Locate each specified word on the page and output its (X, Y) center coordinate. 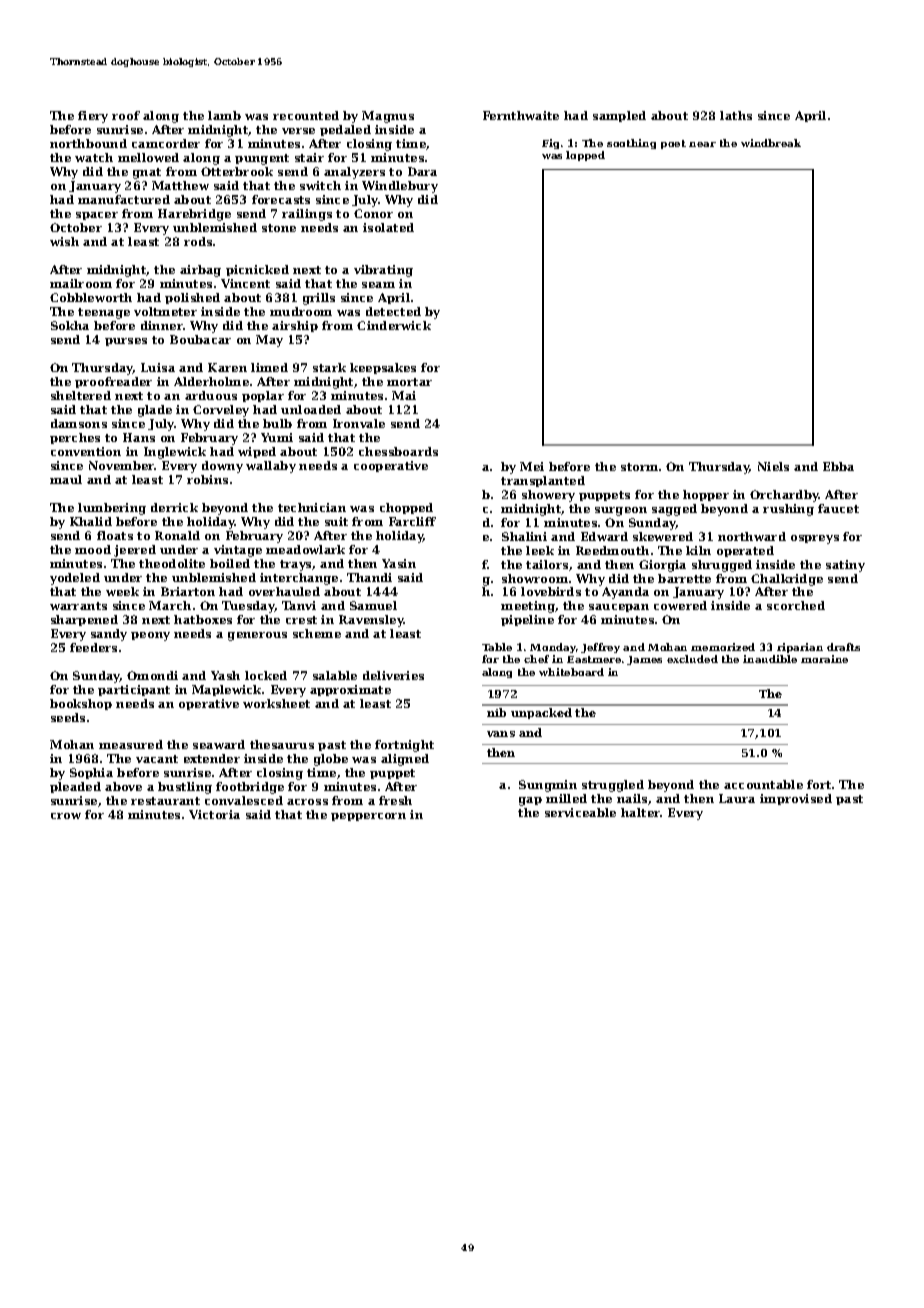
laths (736, 115)
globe (331, 760)
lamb (224, 115)
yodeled (75, 579)
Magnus (388, 117)
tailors (547, 564)
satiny (845, 566)
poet (673, 144)
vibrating (383, 271)
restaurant (165, 801)
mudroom (301, 311)
